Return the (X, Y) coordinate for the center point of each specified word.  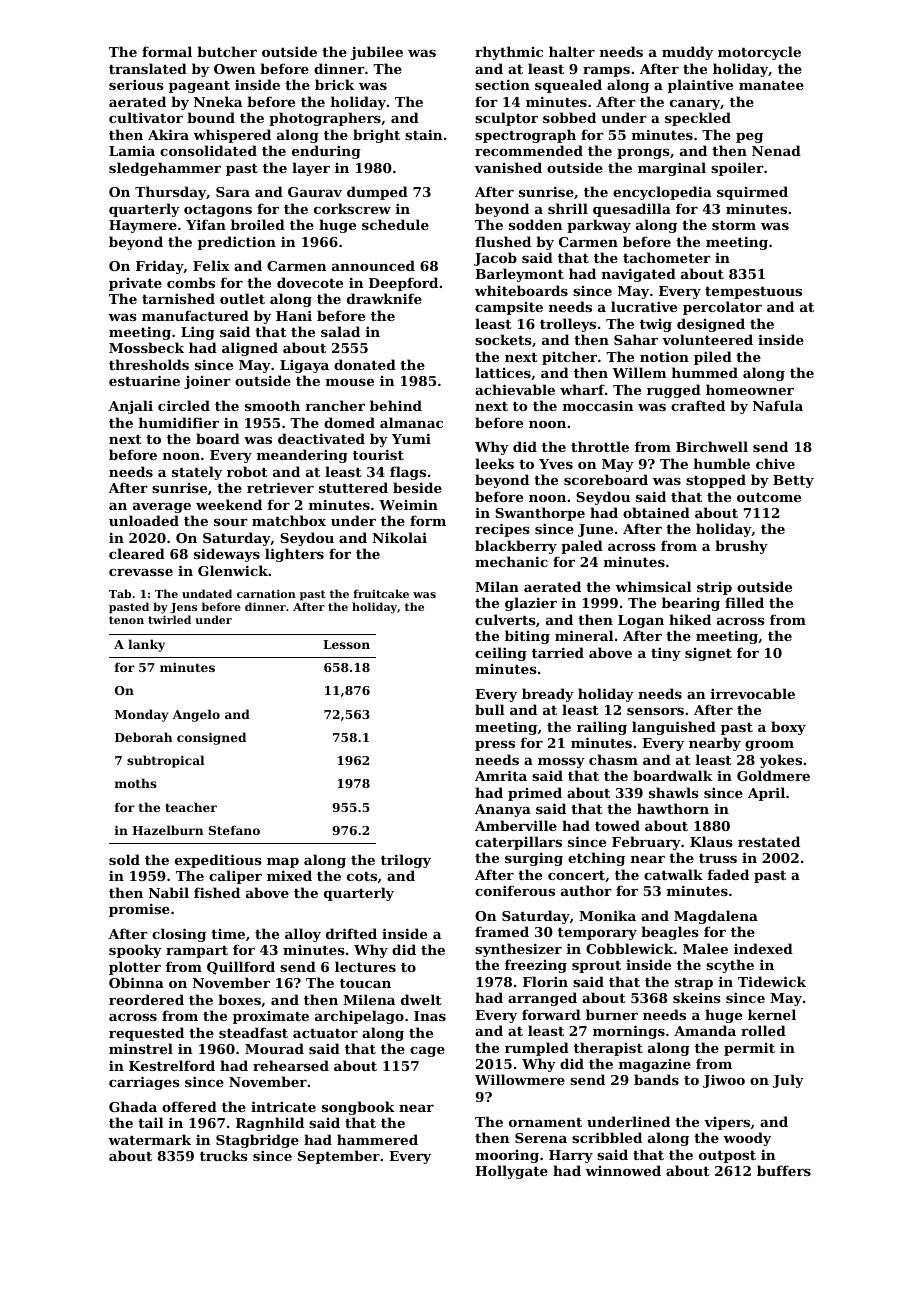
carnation (266, 593)
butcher (227, 51)
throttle (600, 446)
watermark (149, 1139)
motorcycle (759, 53)
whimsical (653, 586)
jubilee (377, 53)
